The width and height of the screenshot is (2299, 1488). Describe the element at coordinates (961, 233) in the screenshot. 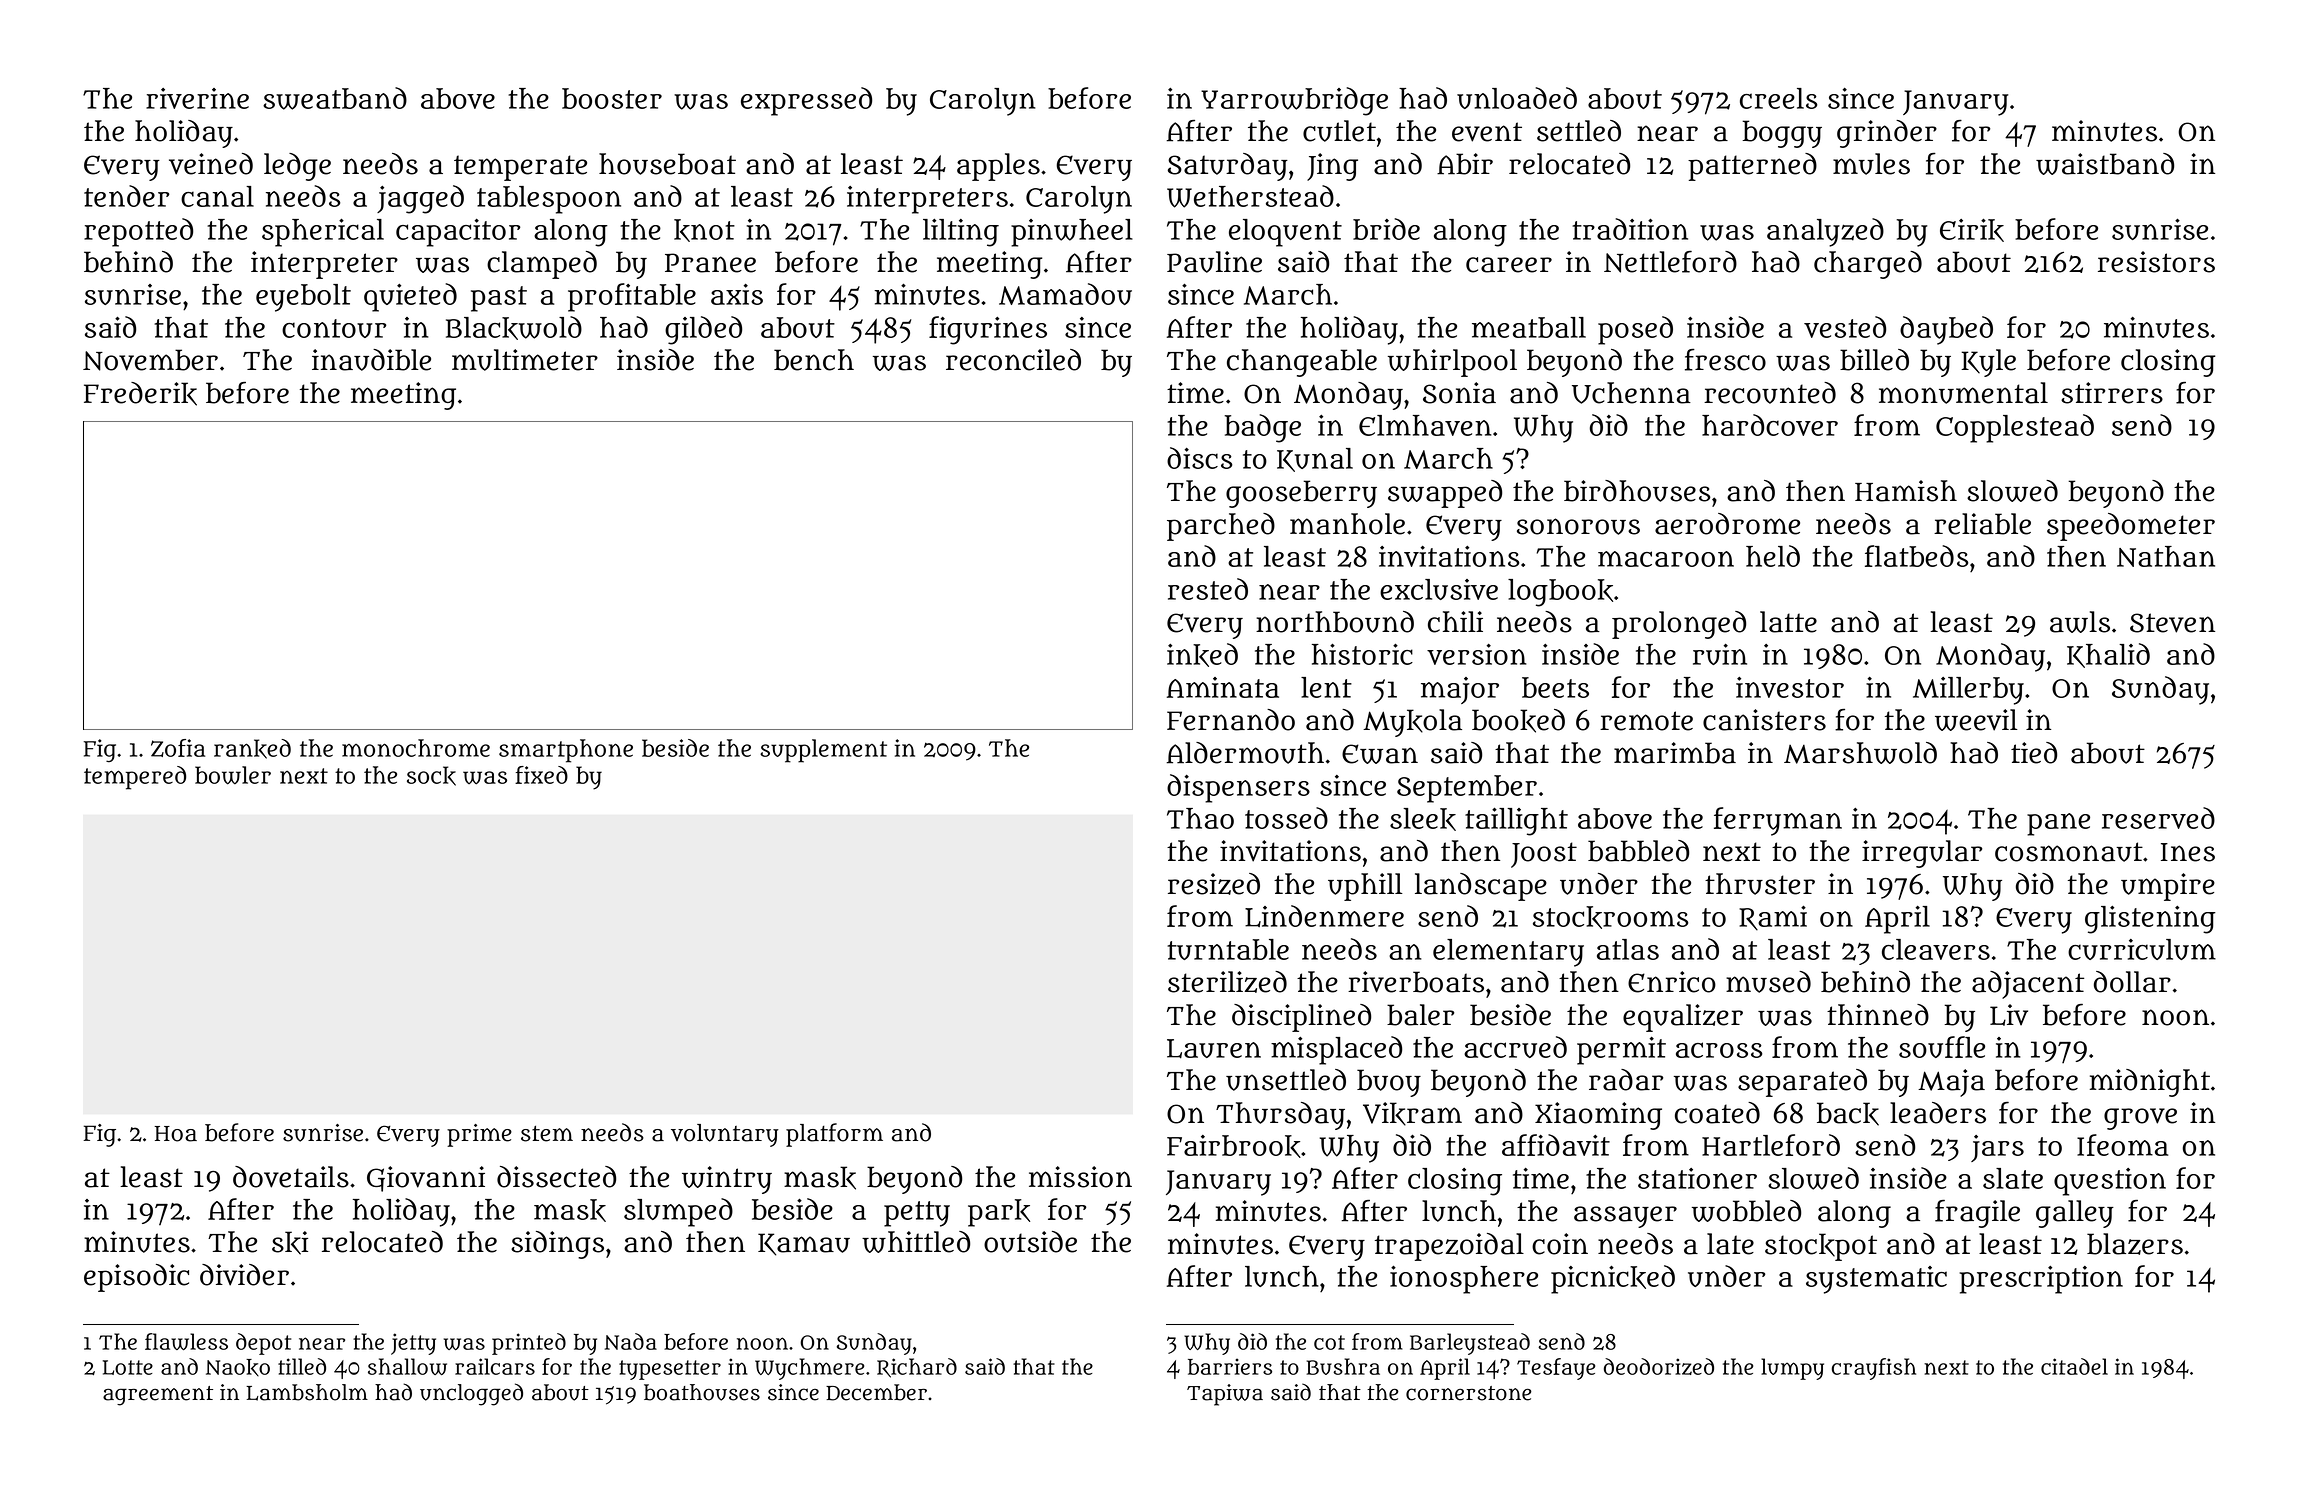

I see `lilting` at that location.
